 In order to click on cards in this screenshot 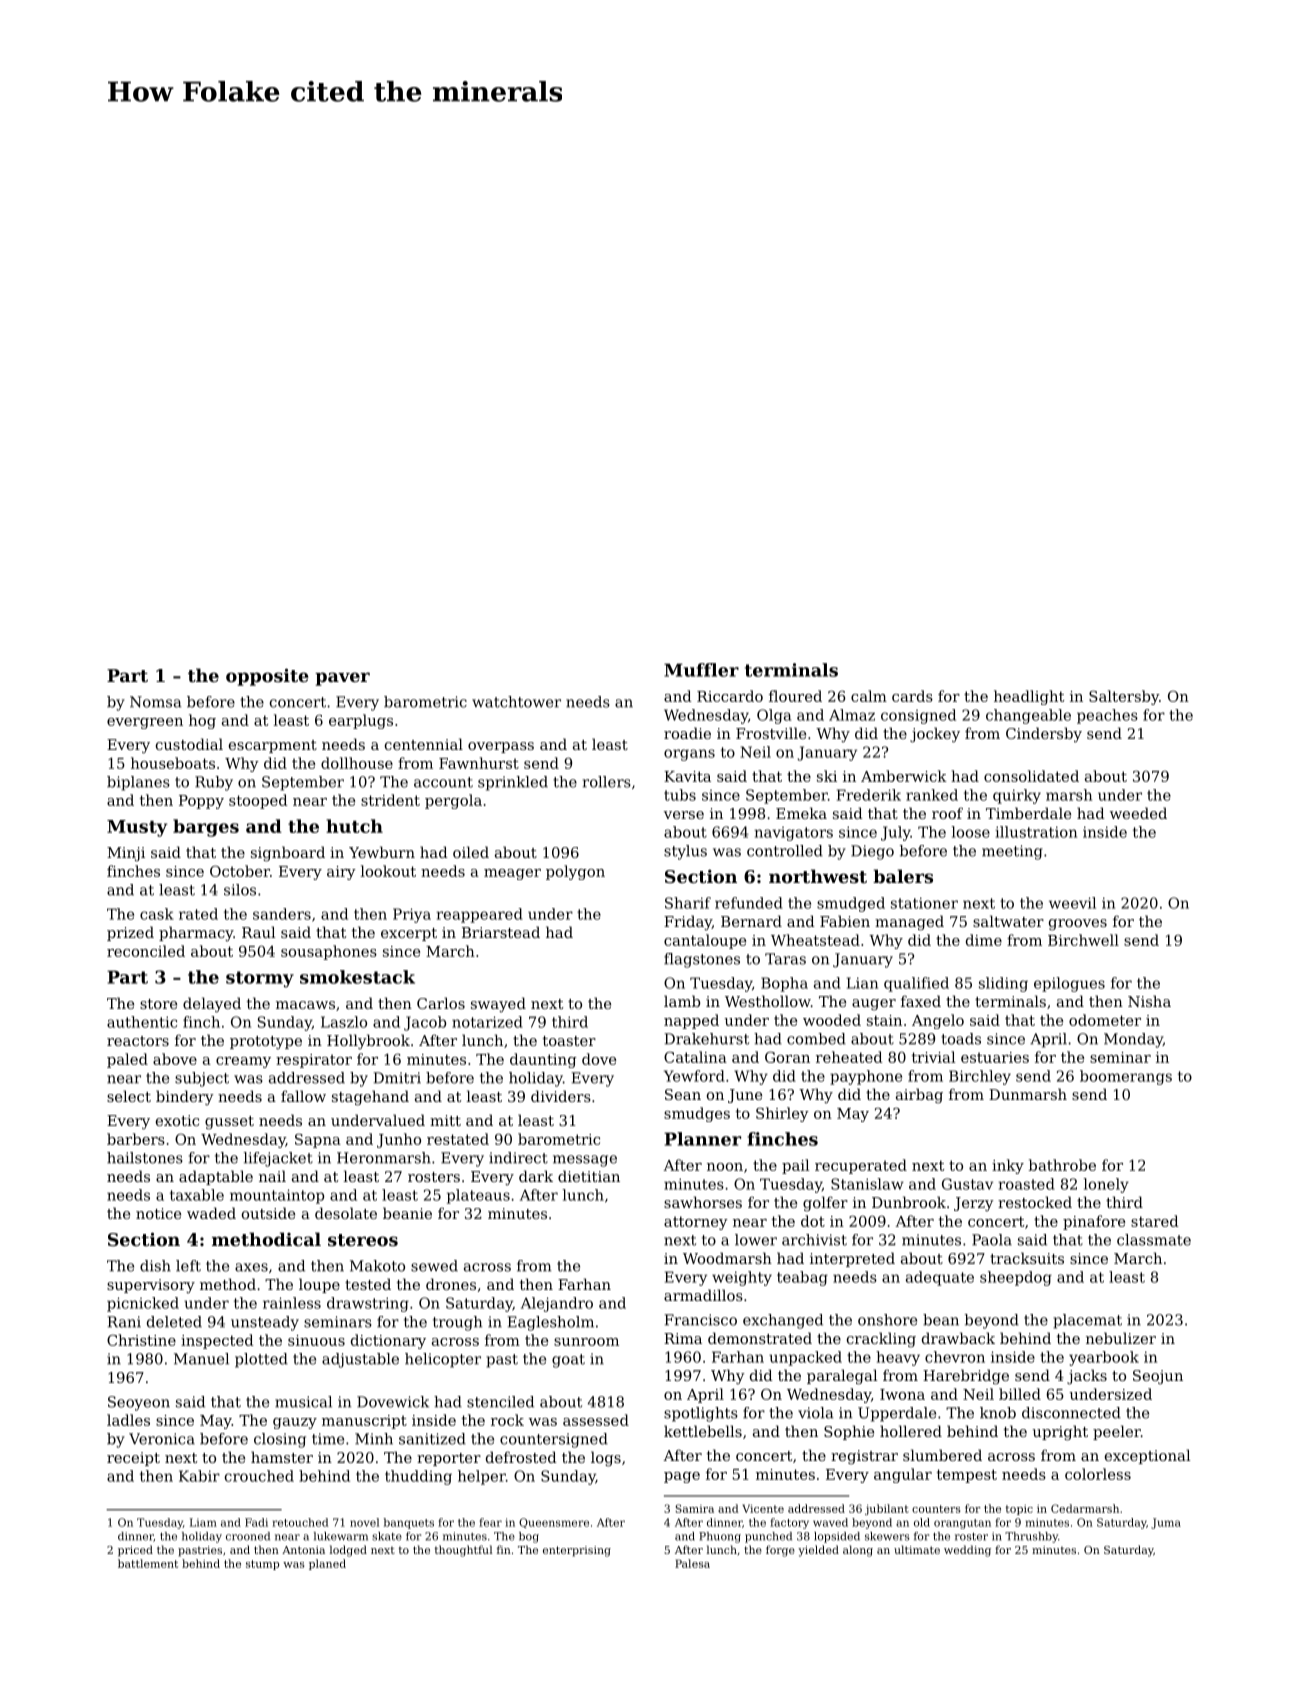, I will do `click(912, 696)`.
